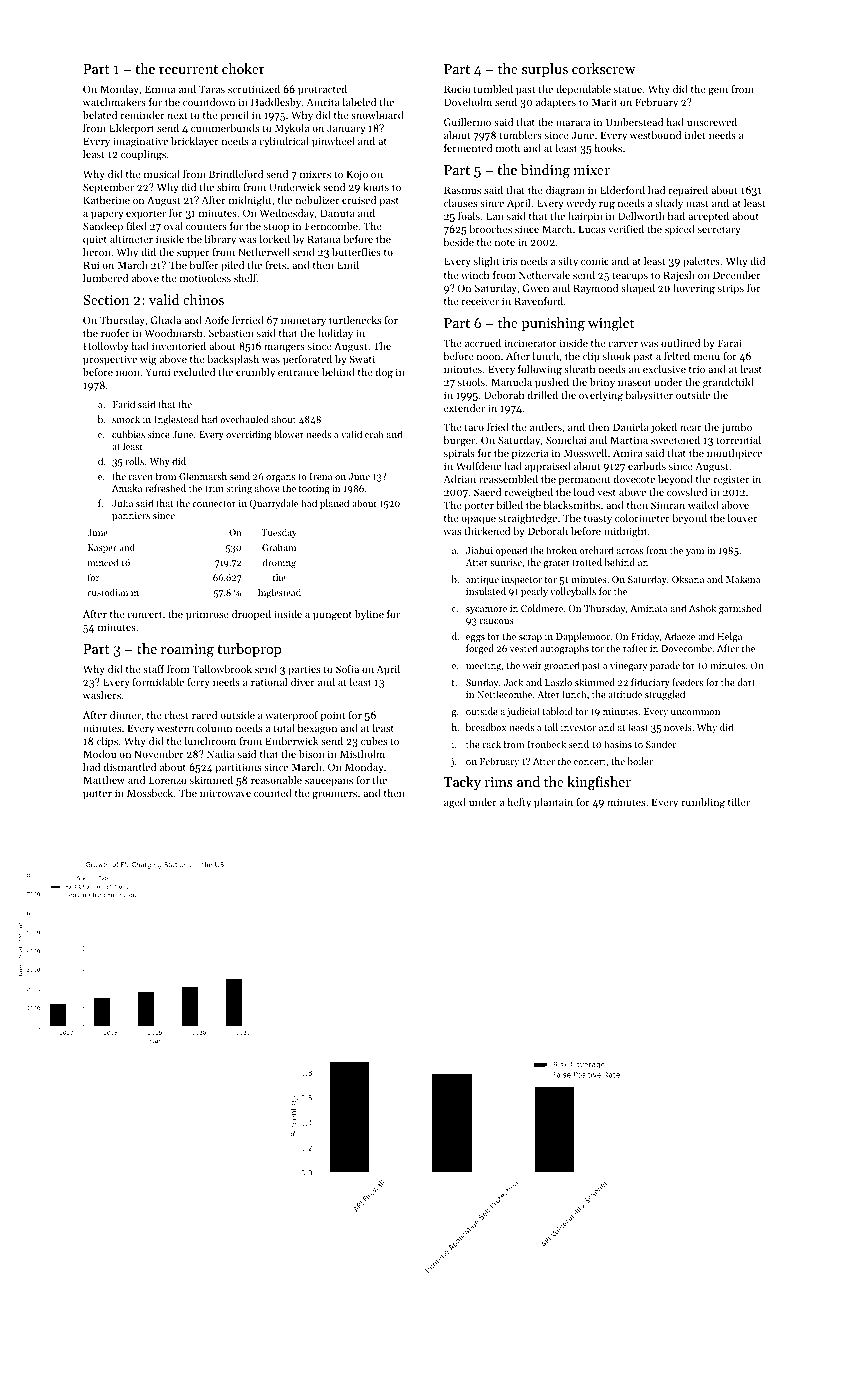 The image size is (849, 1400). I want to click on secretary, so click(719, 231).
